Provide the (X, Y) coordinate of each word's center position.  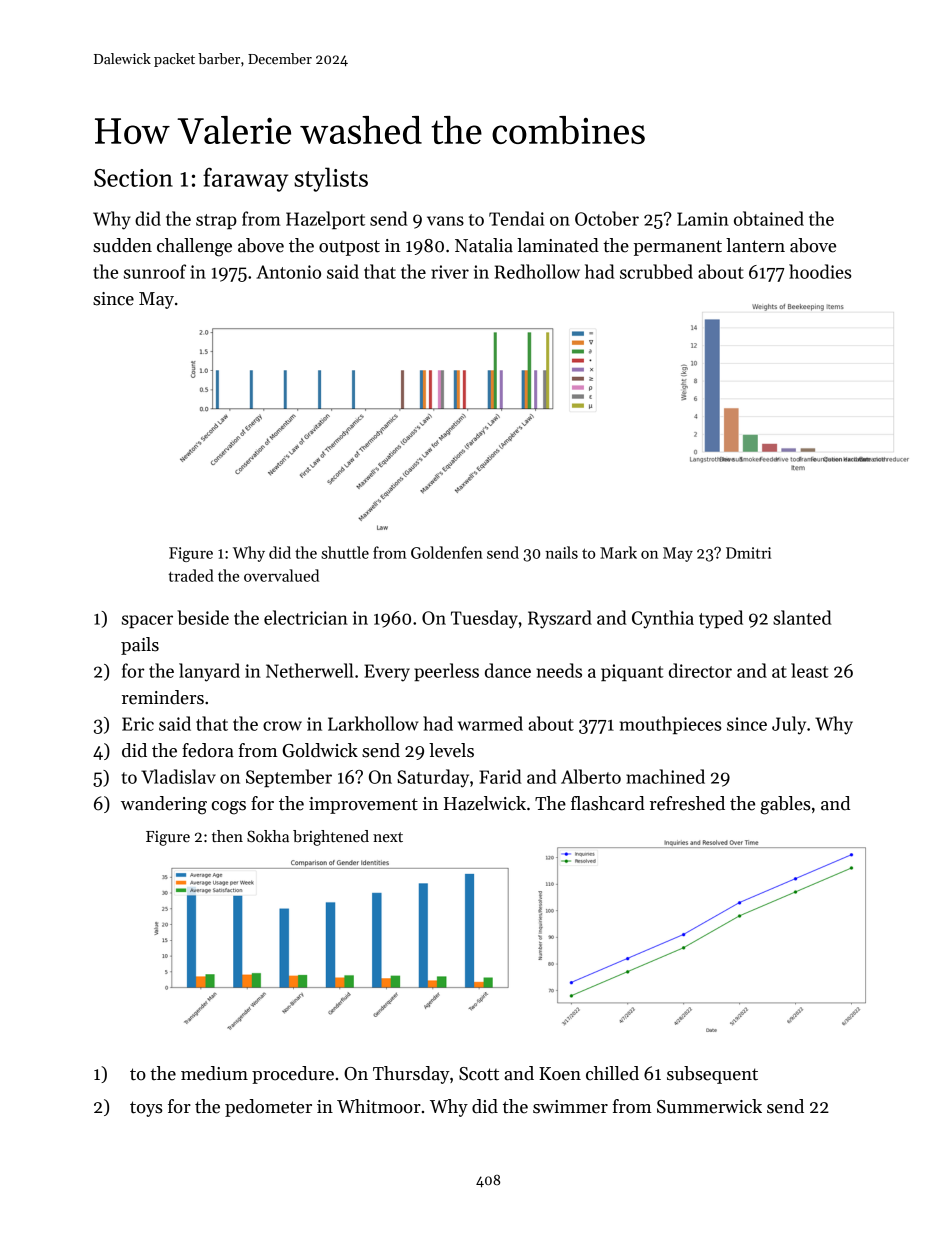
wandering (164, 805)
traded (191, 575)
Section (133, 178)
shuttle (345, 552)
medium (214, 1073)
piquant (632, 672)
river (450, 272)
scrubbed (656, 271)
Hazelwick (485, 803)
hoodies (820, 271)
